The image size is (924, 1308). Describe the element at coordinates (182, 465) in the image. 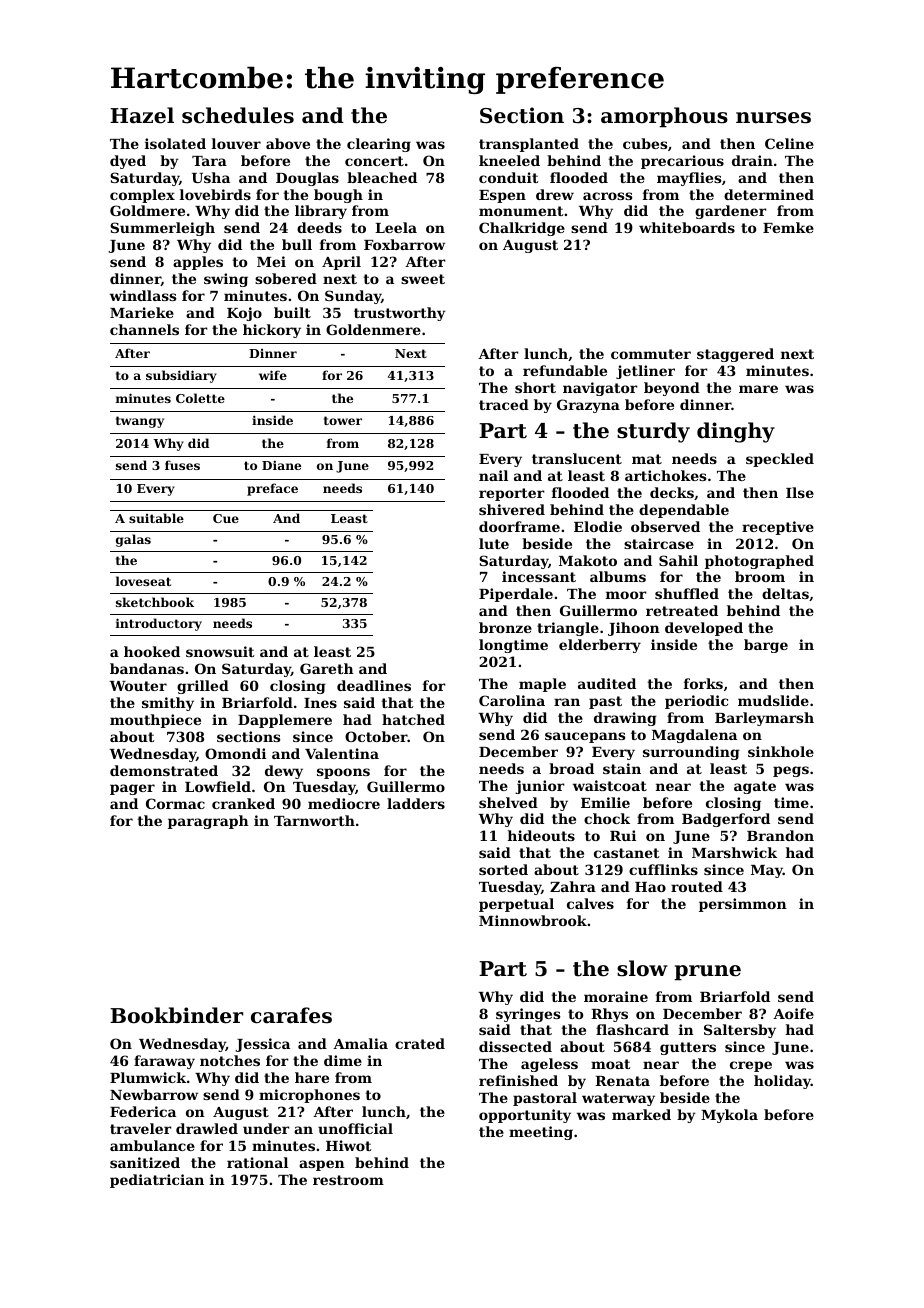

I see `fuses` at that location.
